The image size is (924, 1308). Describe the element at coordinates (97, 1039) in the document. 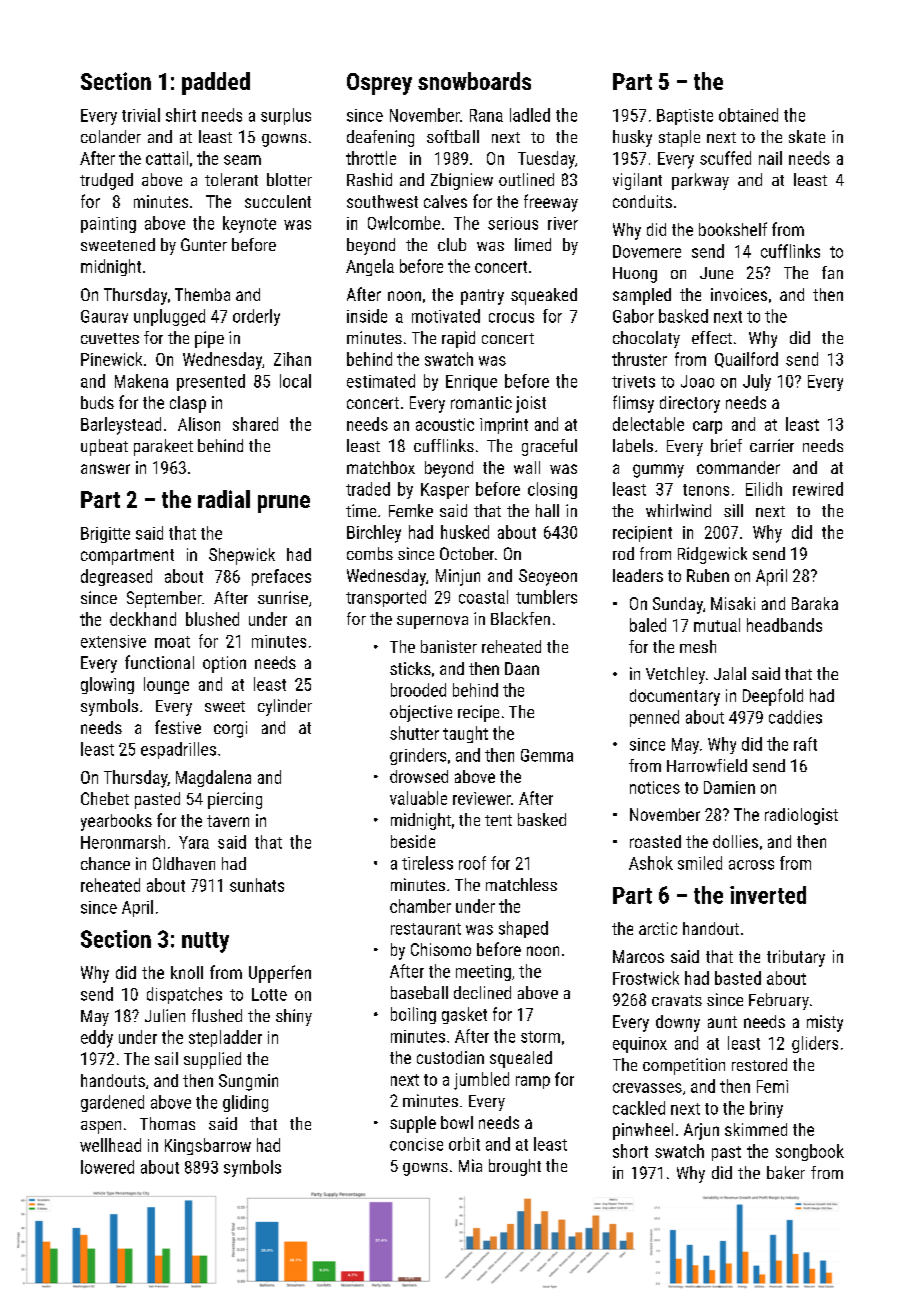

I see `eddy` at that location.
